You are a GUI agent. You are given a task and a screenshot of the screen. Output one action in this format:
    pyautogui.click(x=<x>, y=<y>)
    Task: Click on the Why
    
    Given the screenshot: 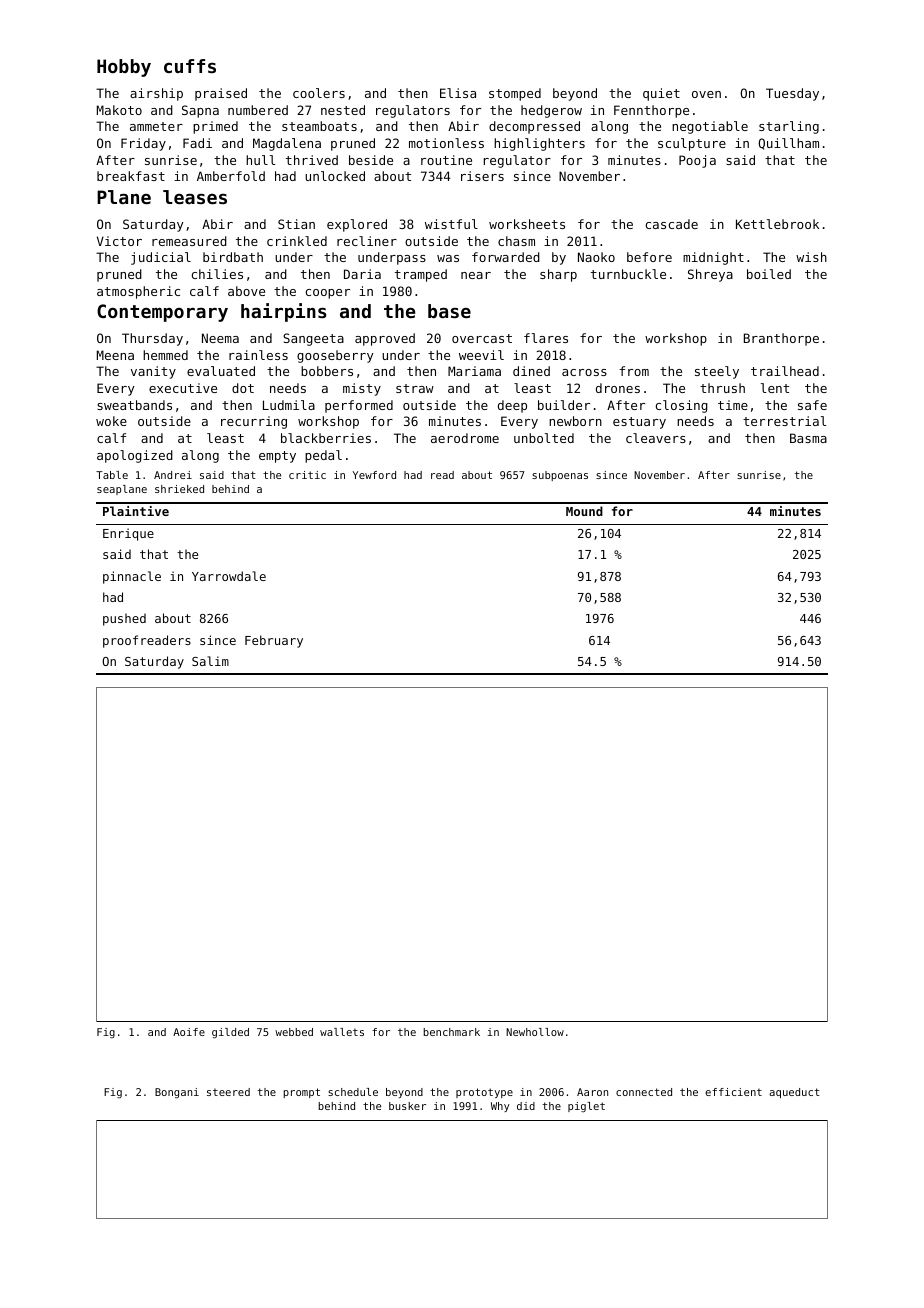 What is the action you would take?
    pyautogui.click(x=500, y=1107)
